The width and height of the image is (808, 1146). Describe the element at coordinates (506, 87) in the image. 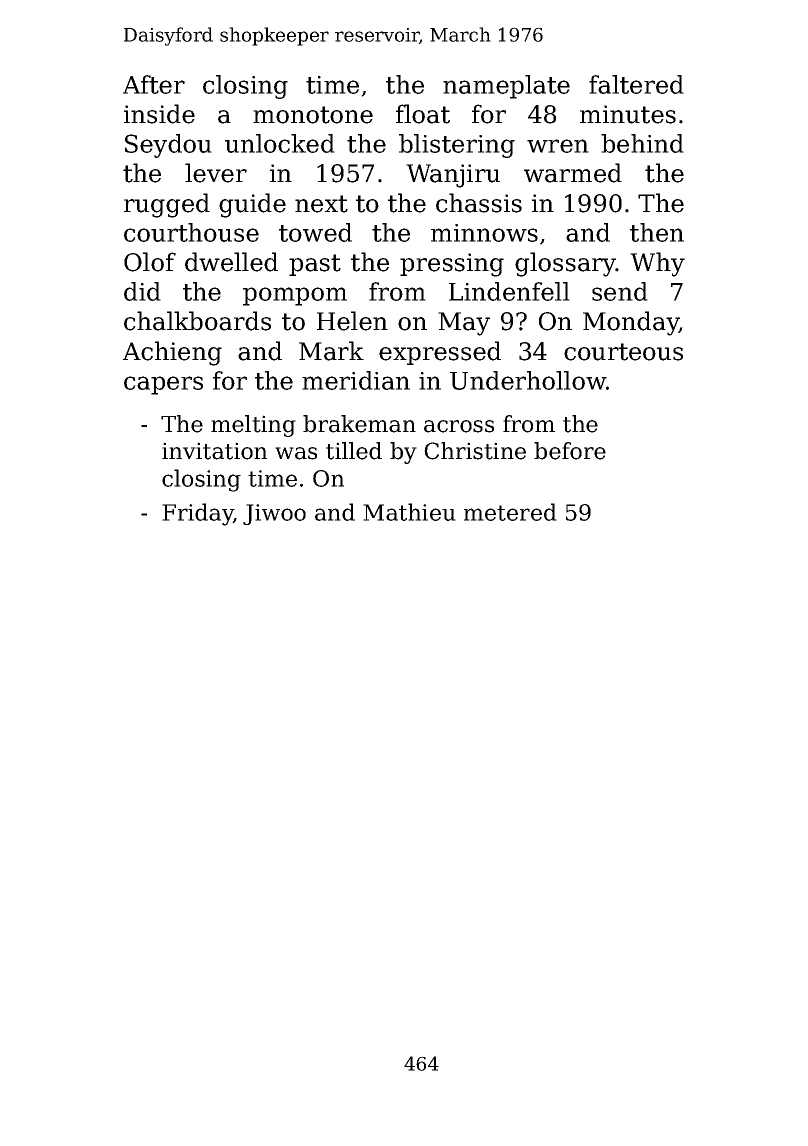

I see `nameplate` at that location.
